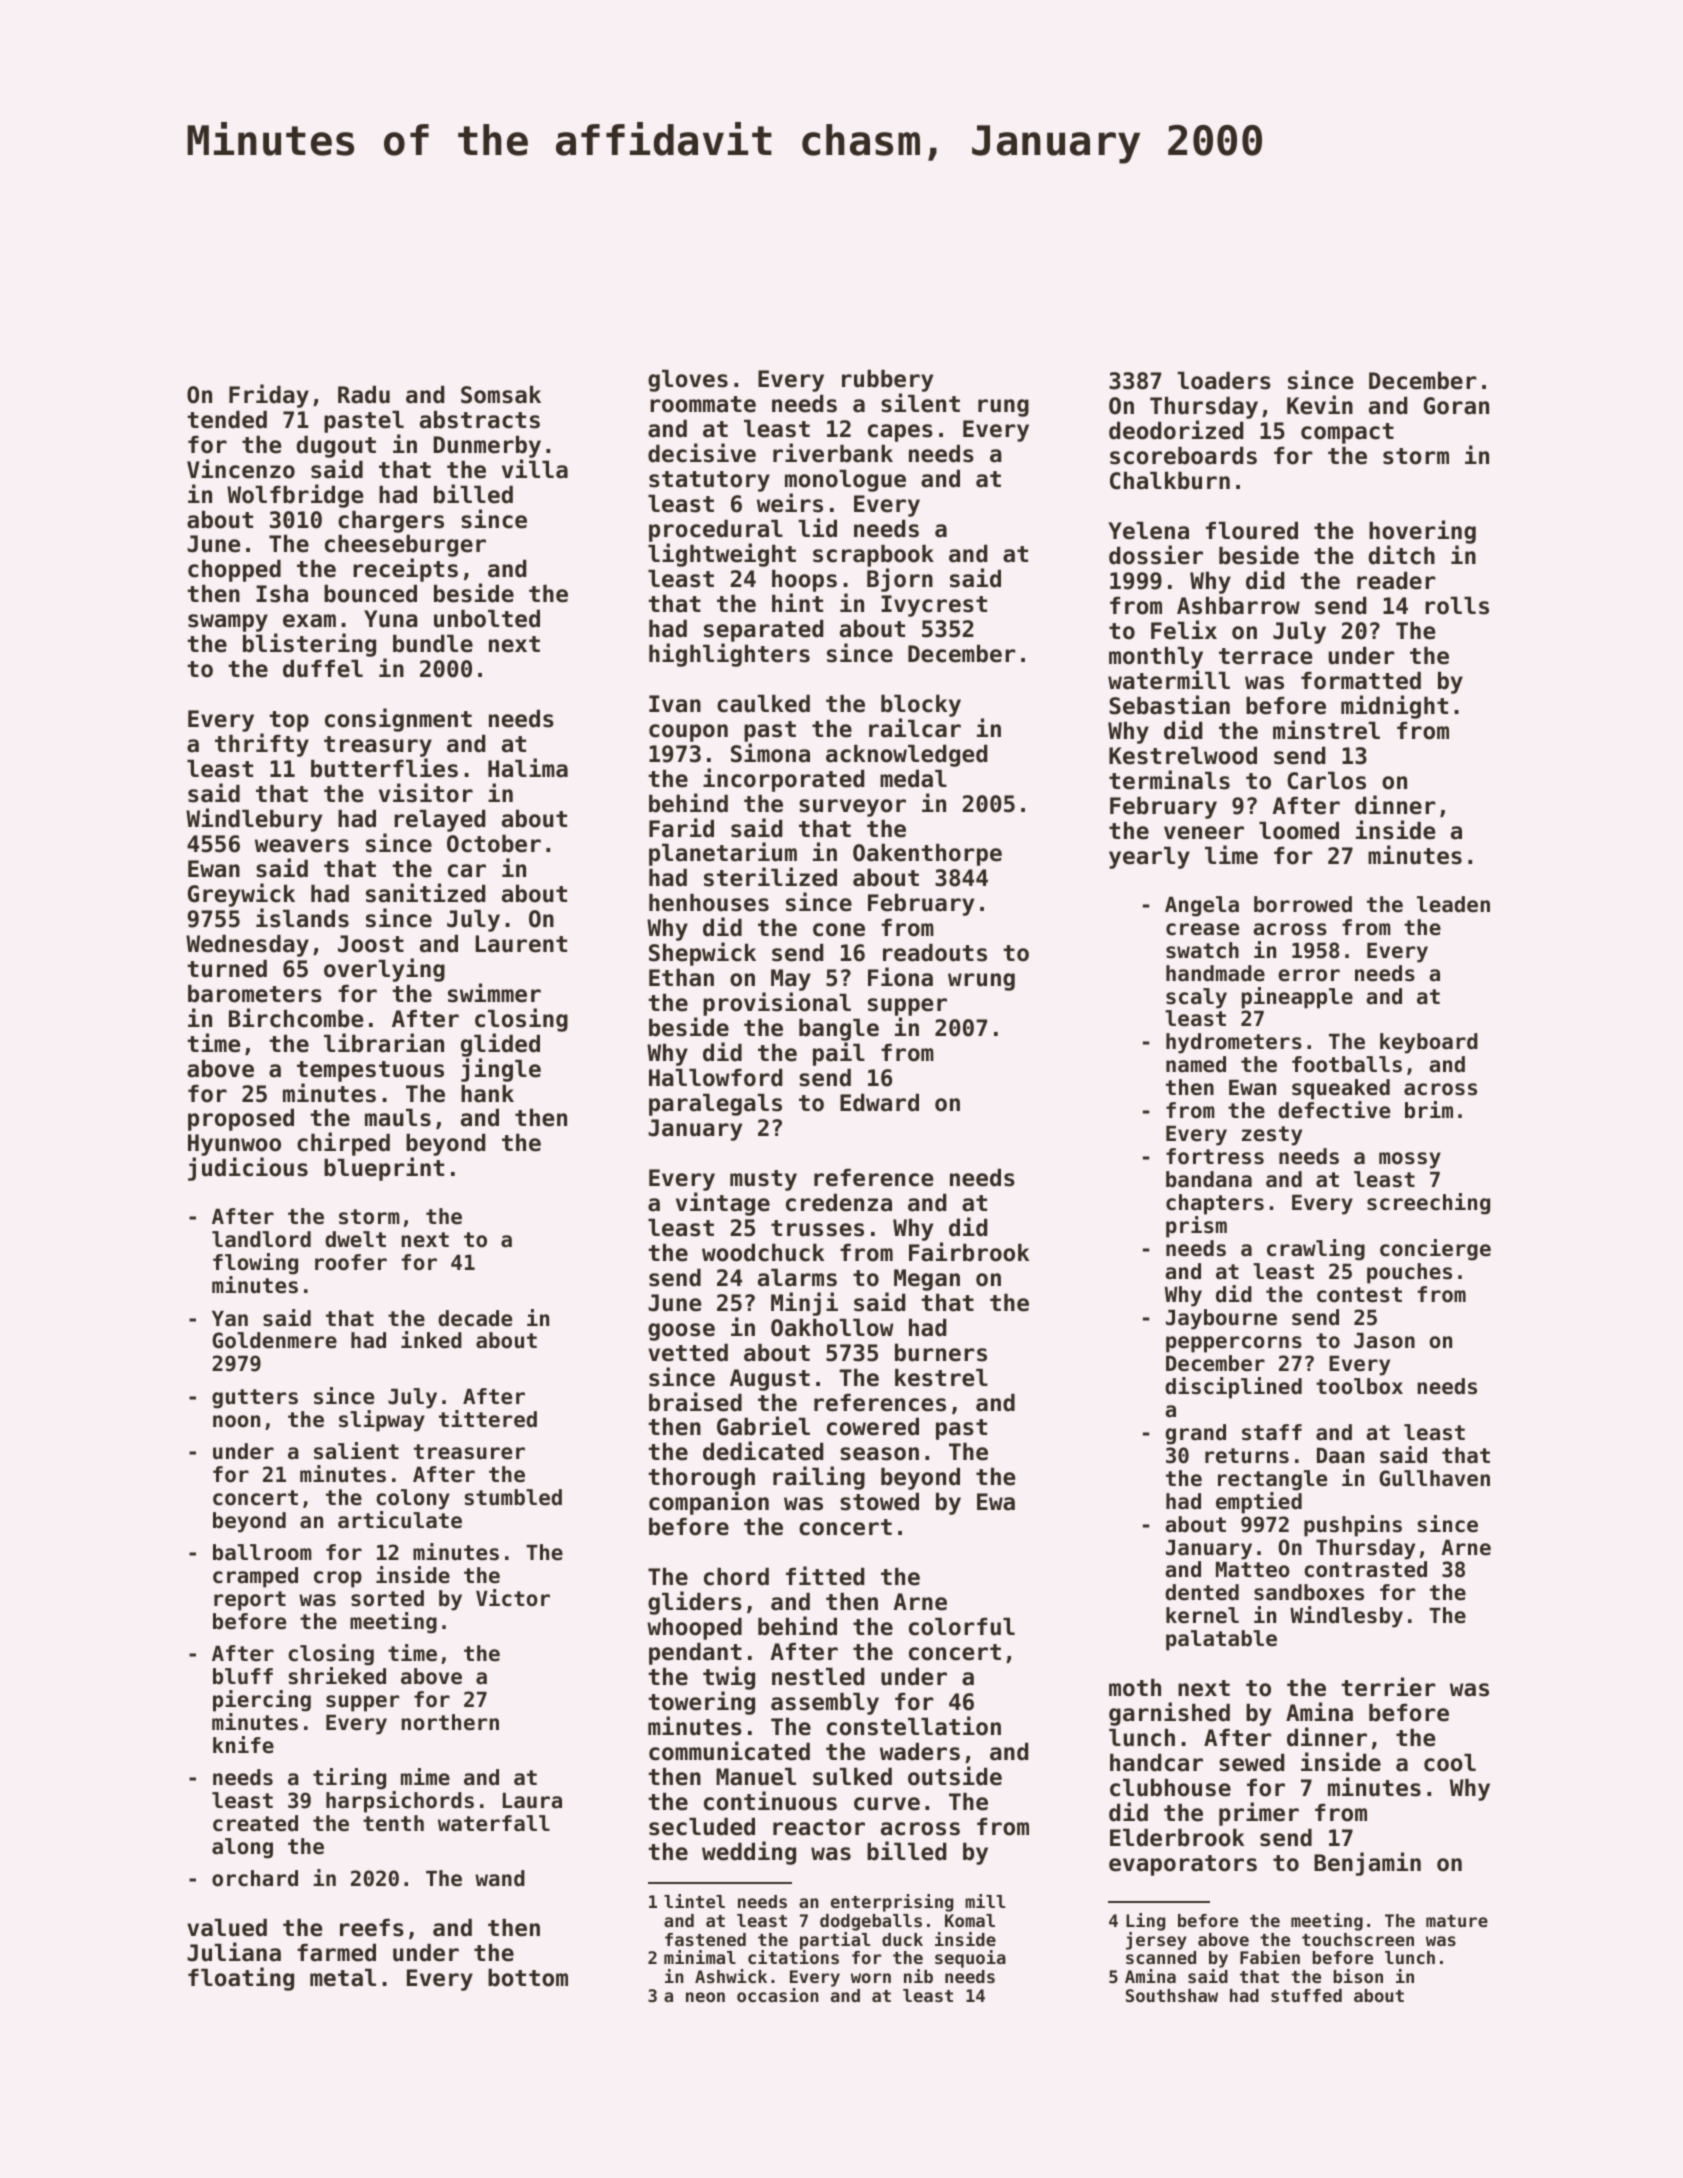  What do you see at coordinates (487, 447) in the document?
I see `Dunmerby` at bounding box center [487, 447].
